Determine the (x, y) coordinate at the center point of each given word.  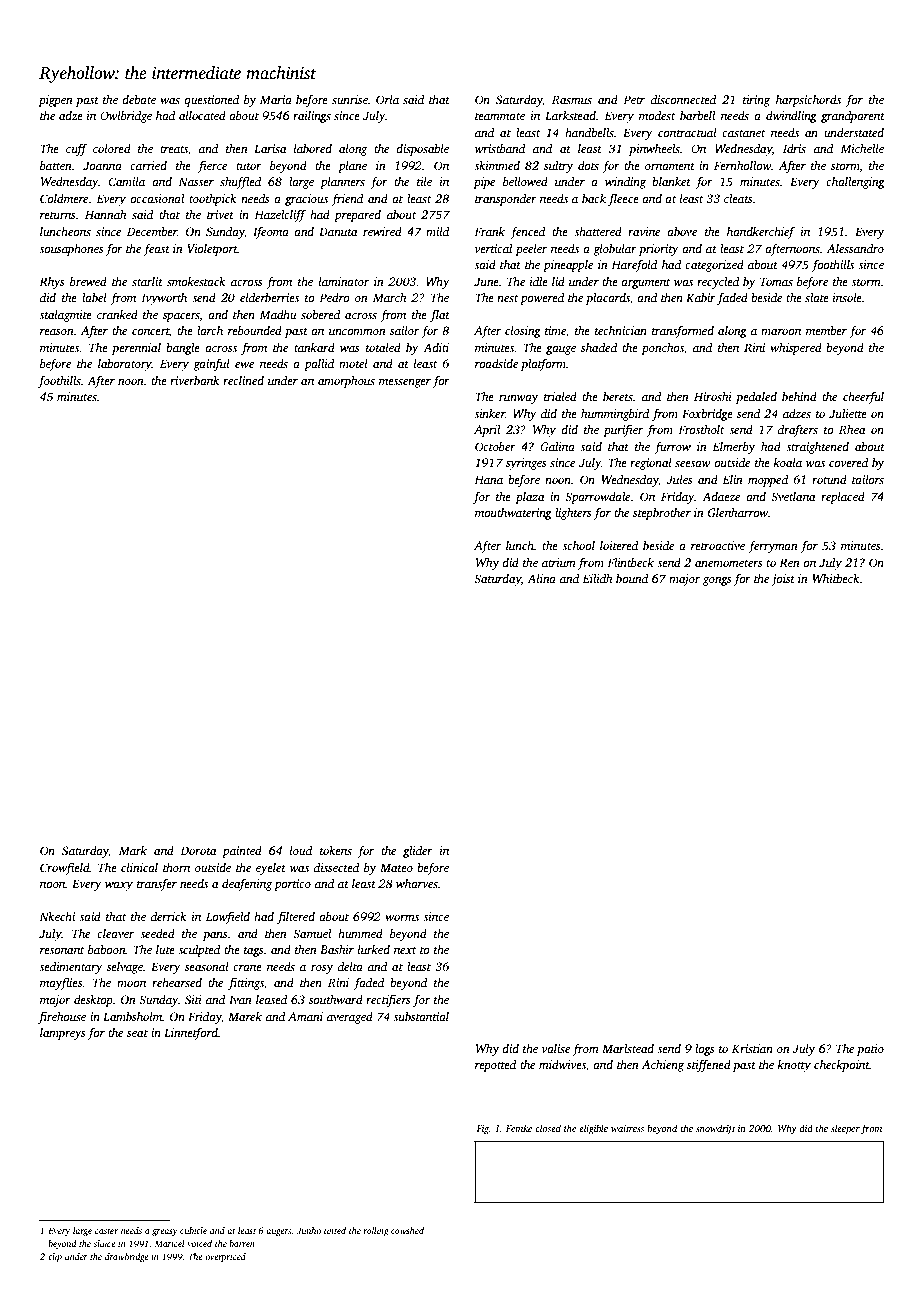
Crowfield (65, 868)
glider (418, 852)
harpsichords (808, 101)
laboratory (125, 365)
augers (279, 1232)
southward (336, 999)
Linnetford (191, 1033)
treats (174, 149)
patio (870, 1050)
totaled (383, 347)
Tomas (776, 281)
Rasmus (572, 99)
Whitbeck (836, 578)
